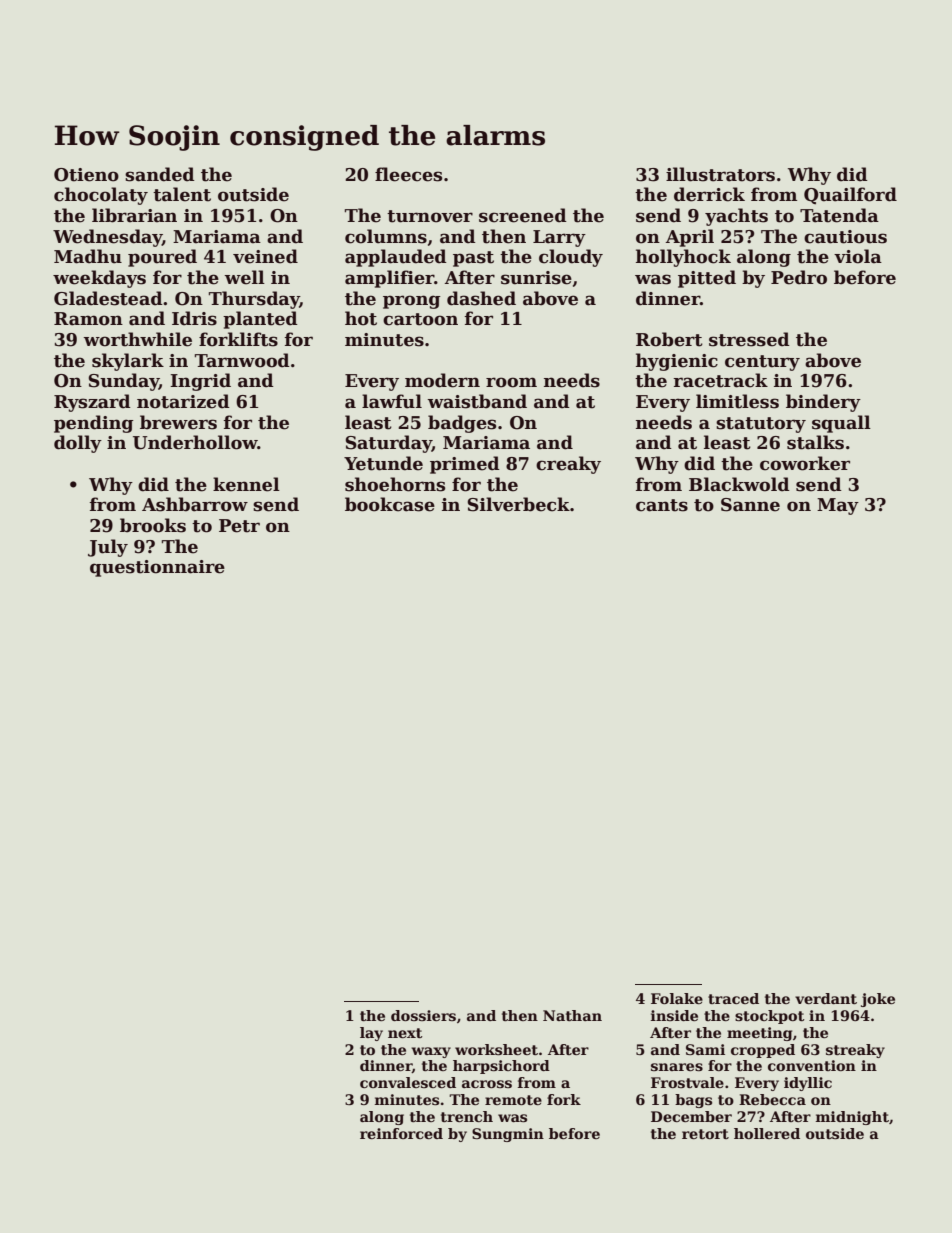 This image has height=1233, width=952. Describe the element at coordinates (157, 568) in the image. I see `questionnaire` at that location.
